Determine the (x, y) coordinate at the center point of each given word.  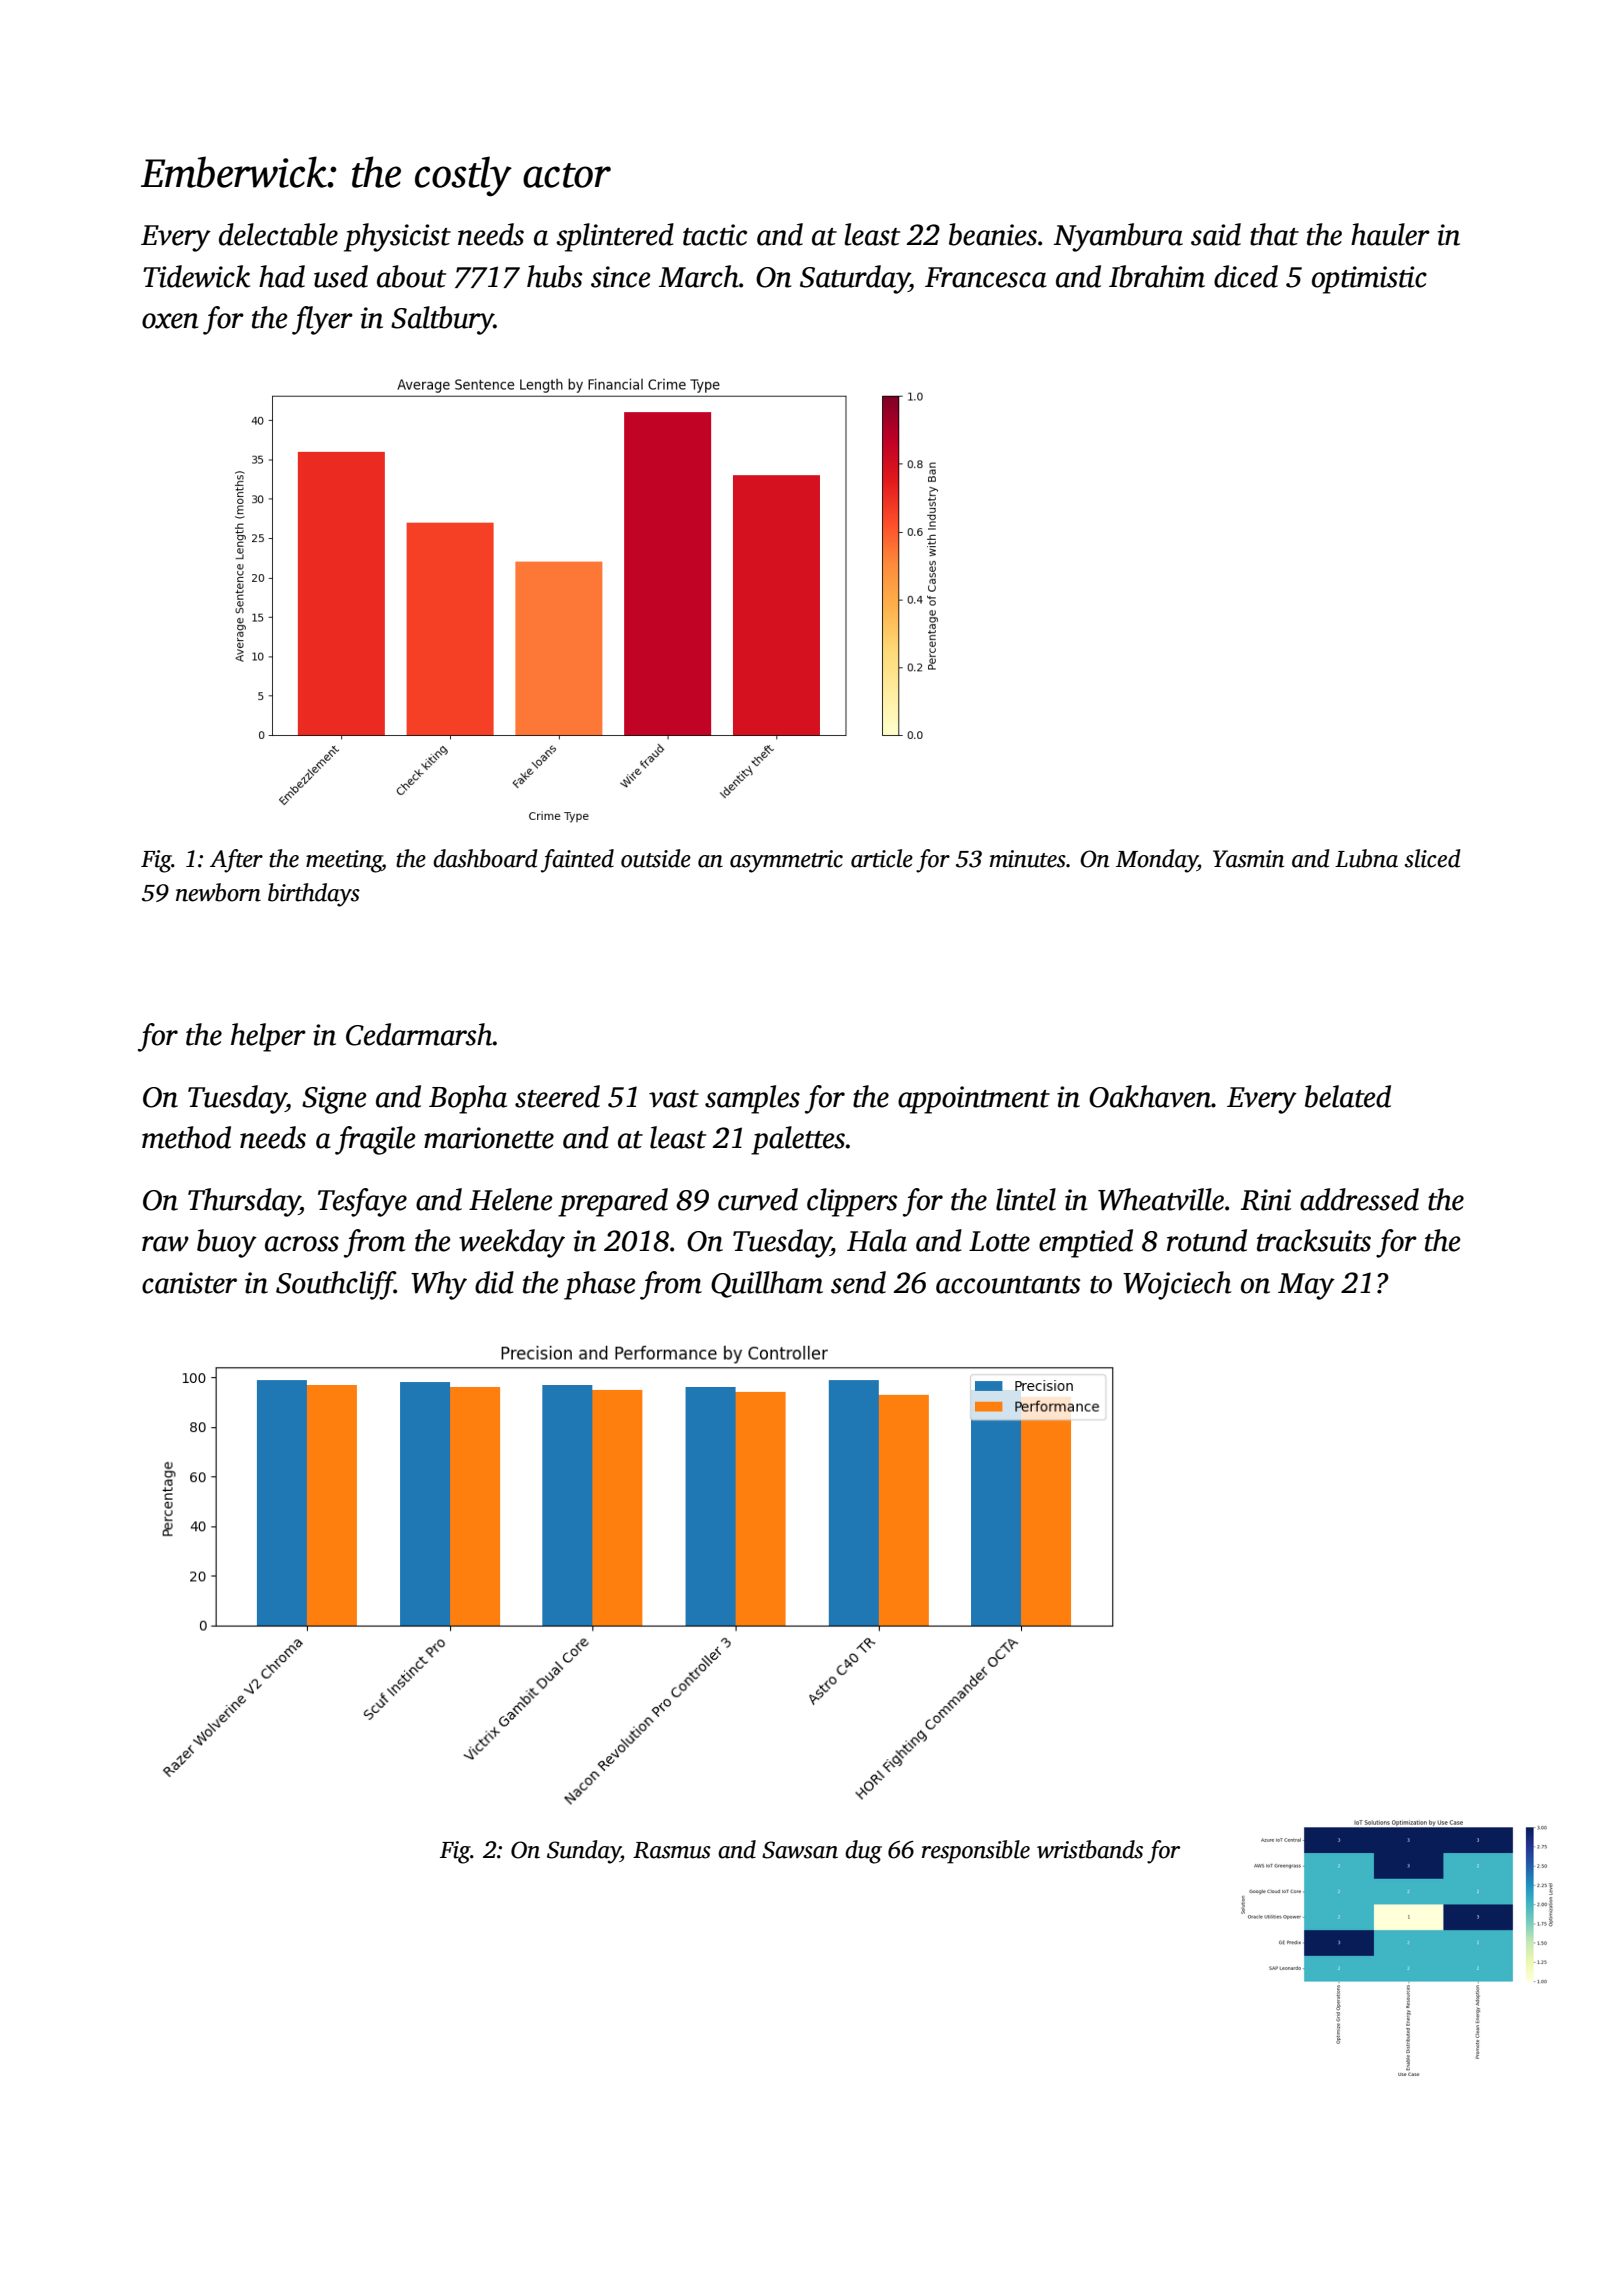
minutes (1028, 859)
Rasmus (672, 1850)
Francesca (986, 277)
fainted (577, 861)
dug (863, 1852)
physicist (397, 237)
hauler (1390, 234)
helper (268, 1037)
